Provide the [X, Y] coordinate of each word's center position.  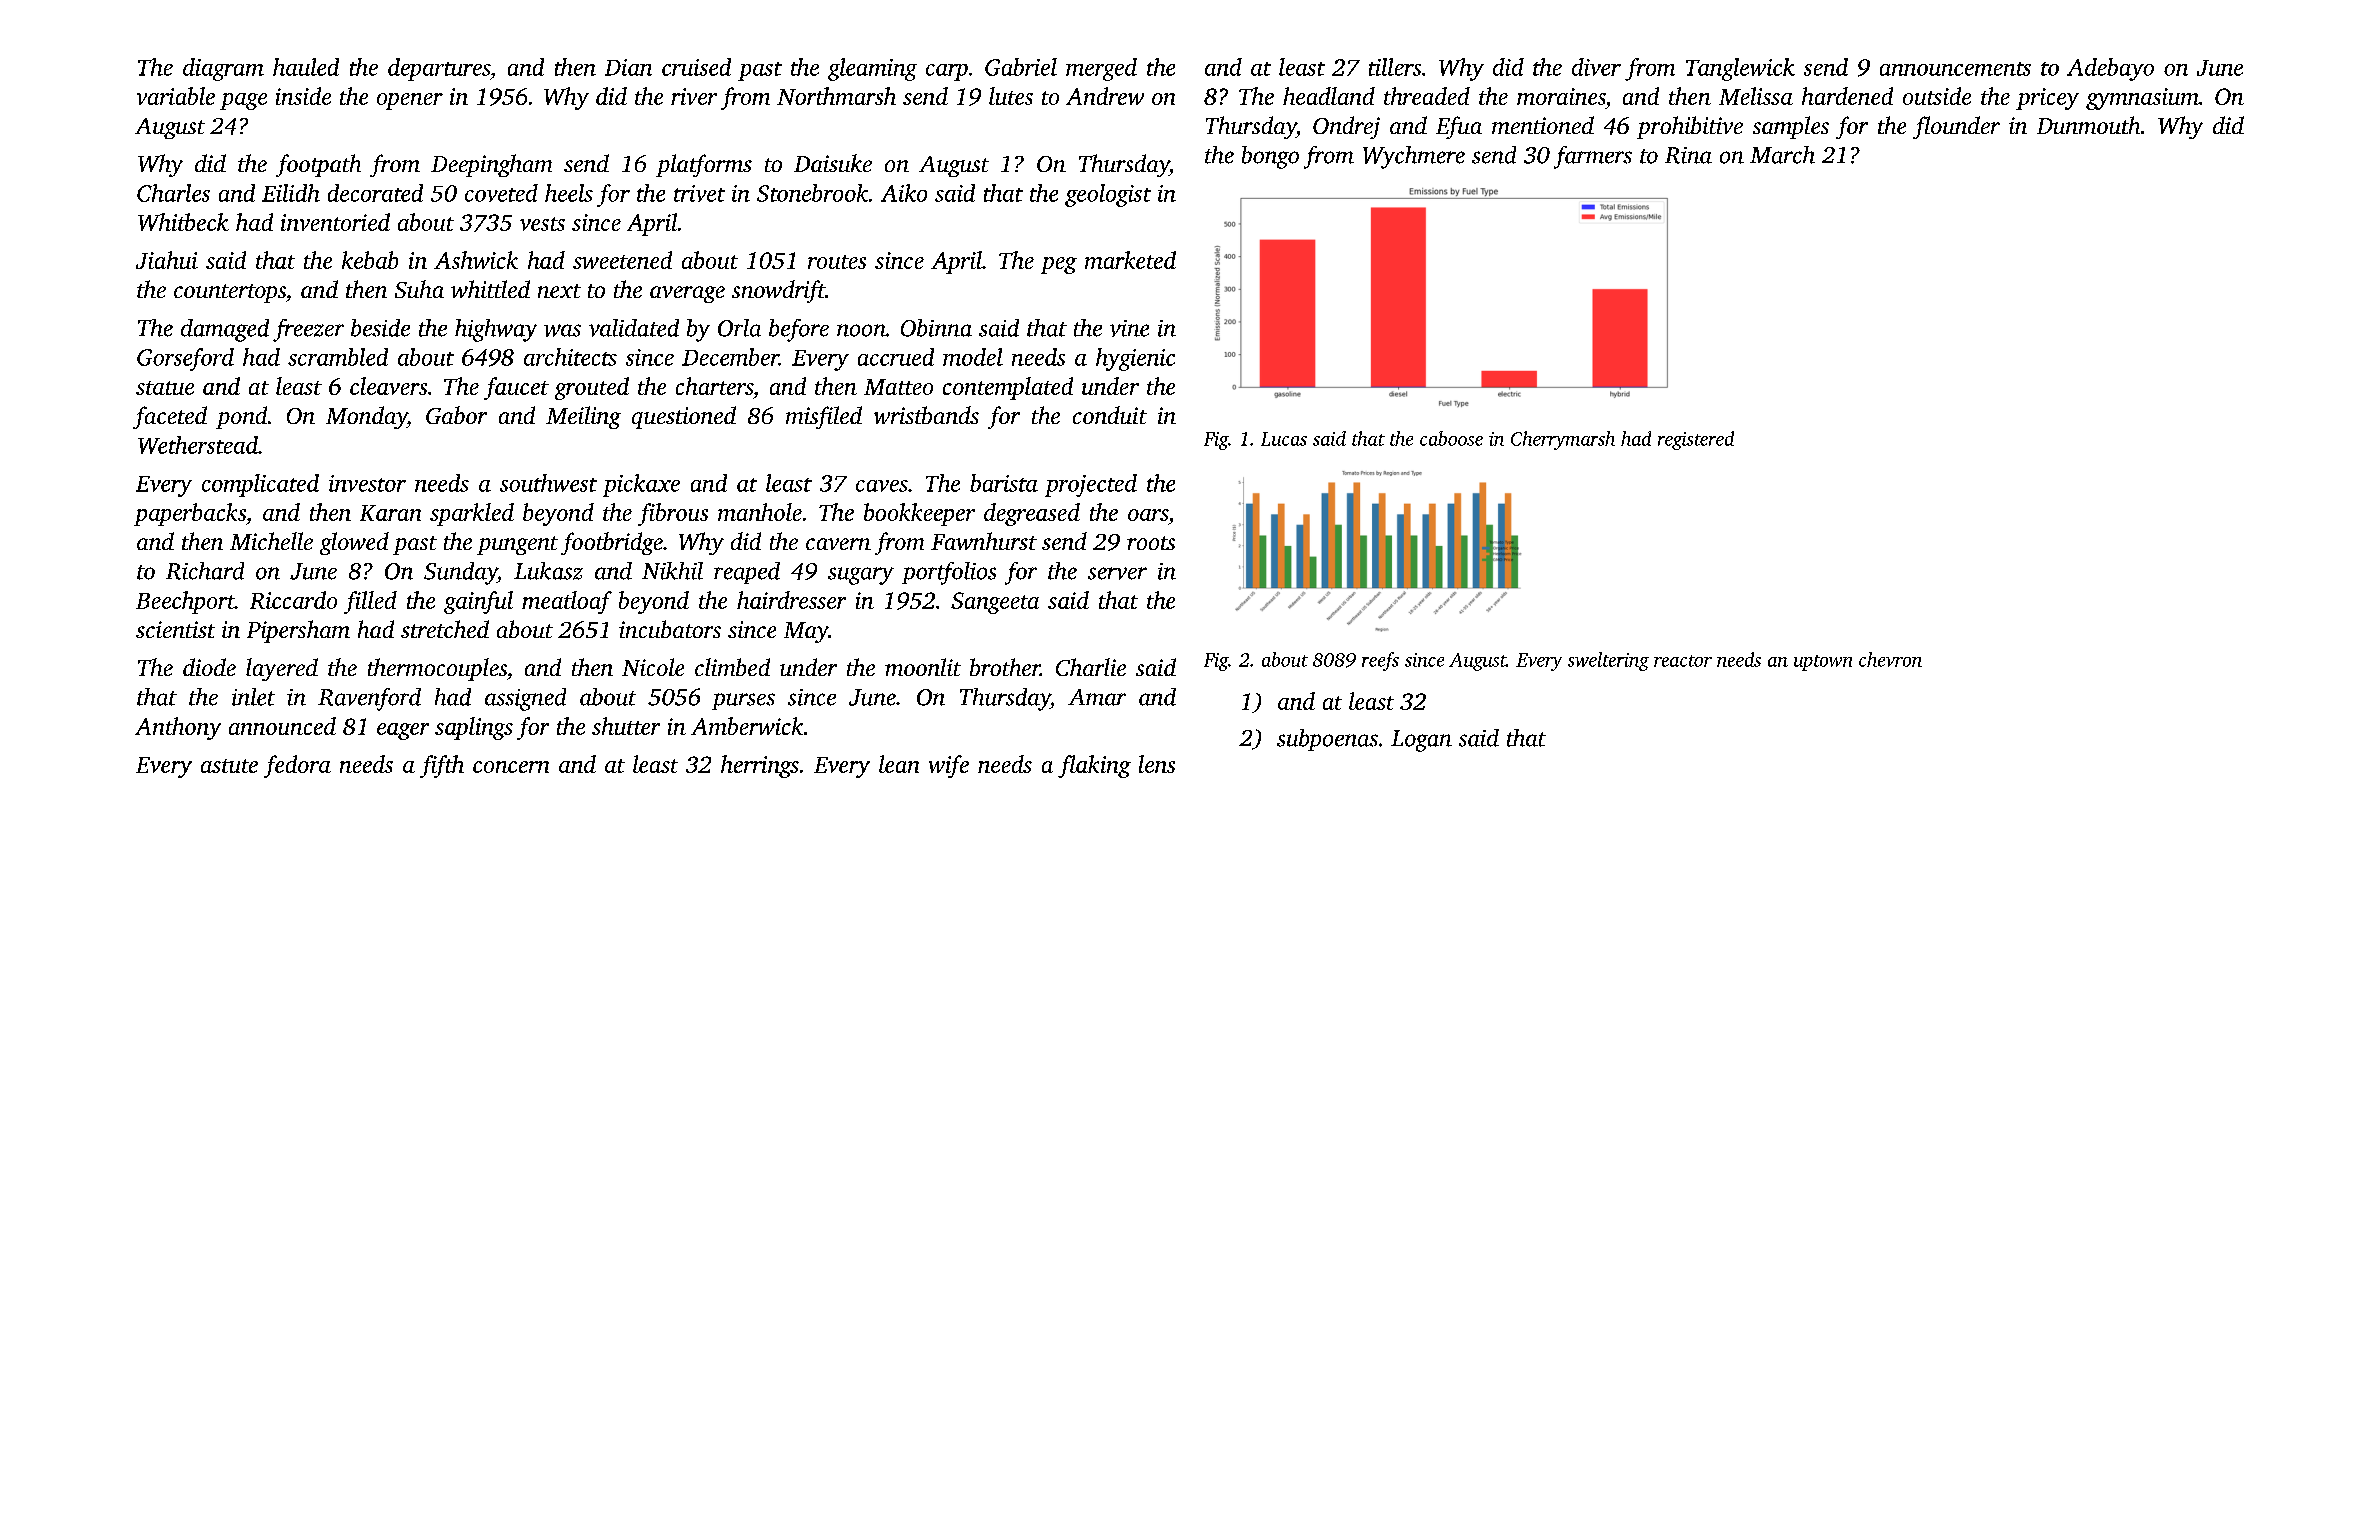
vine [1129, 328]
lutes [1011, 96]
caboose [1451, 438]
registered [1696, 440]
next [559, 291]
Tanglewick [1740, 69]
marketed [1130, 260]
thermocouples [437, 669]
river [694, 96]
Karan [390, 513]
